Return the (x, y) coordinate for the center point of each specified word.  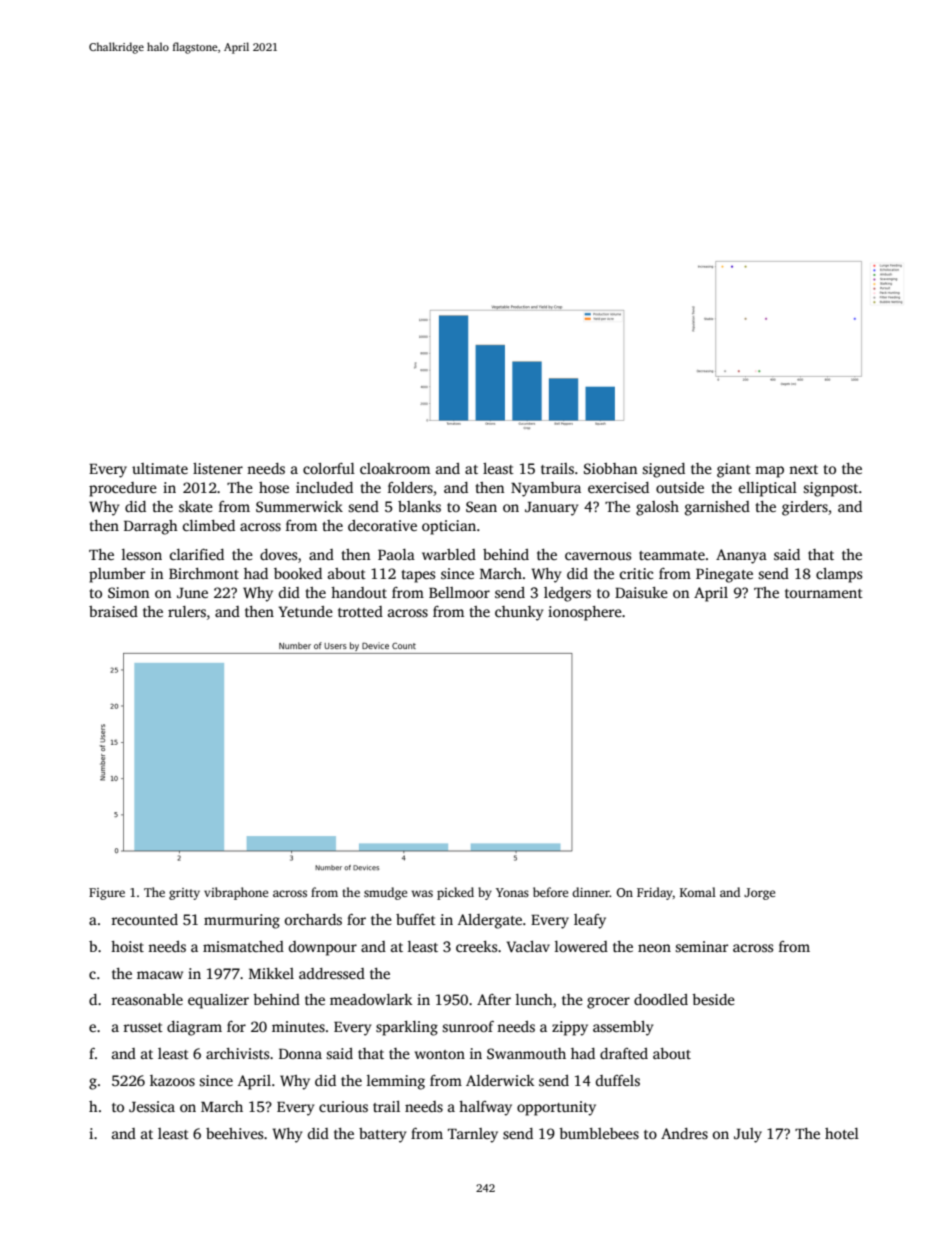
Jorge (759, 894)
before (550, 892)
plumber (117, 575)
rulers (187, 611)
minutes (298, 1026)
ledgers (567, 594)
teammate (672, 555)
